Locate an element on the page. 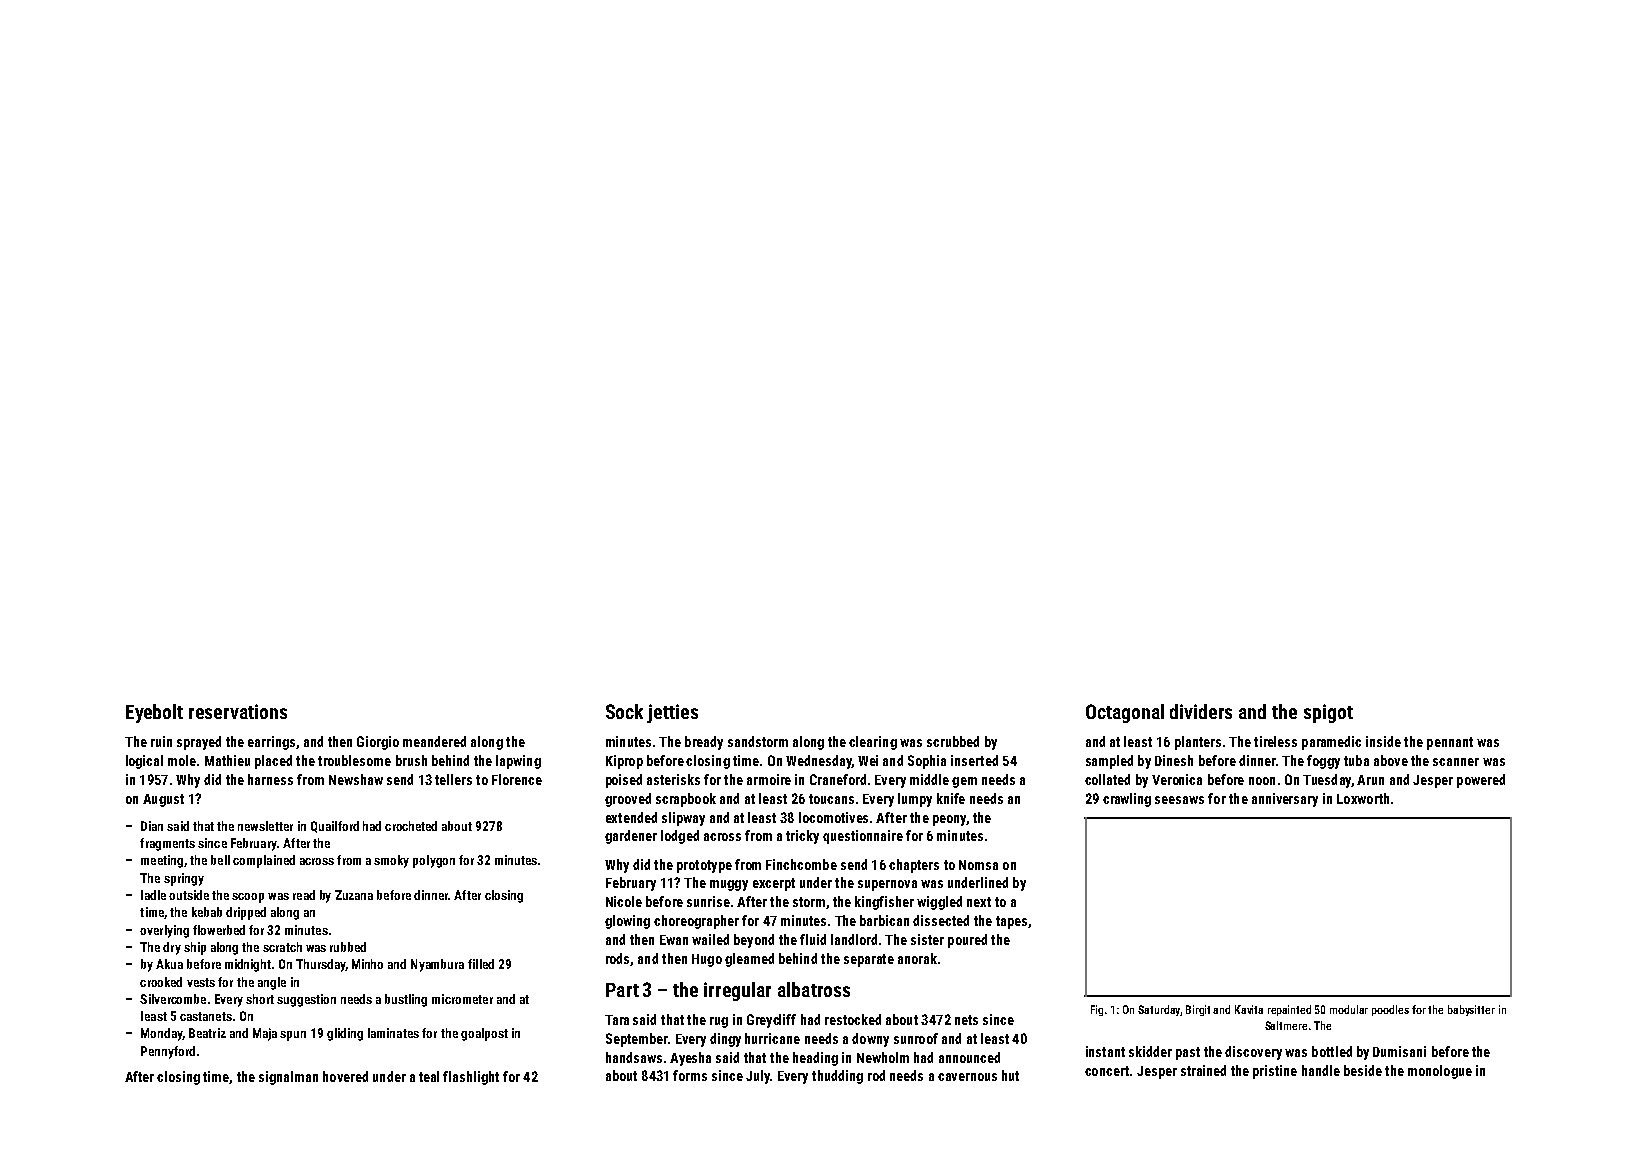 The height and width of the image is (1157, 1637). Pennyford is located at coordinates (168, 1052).
